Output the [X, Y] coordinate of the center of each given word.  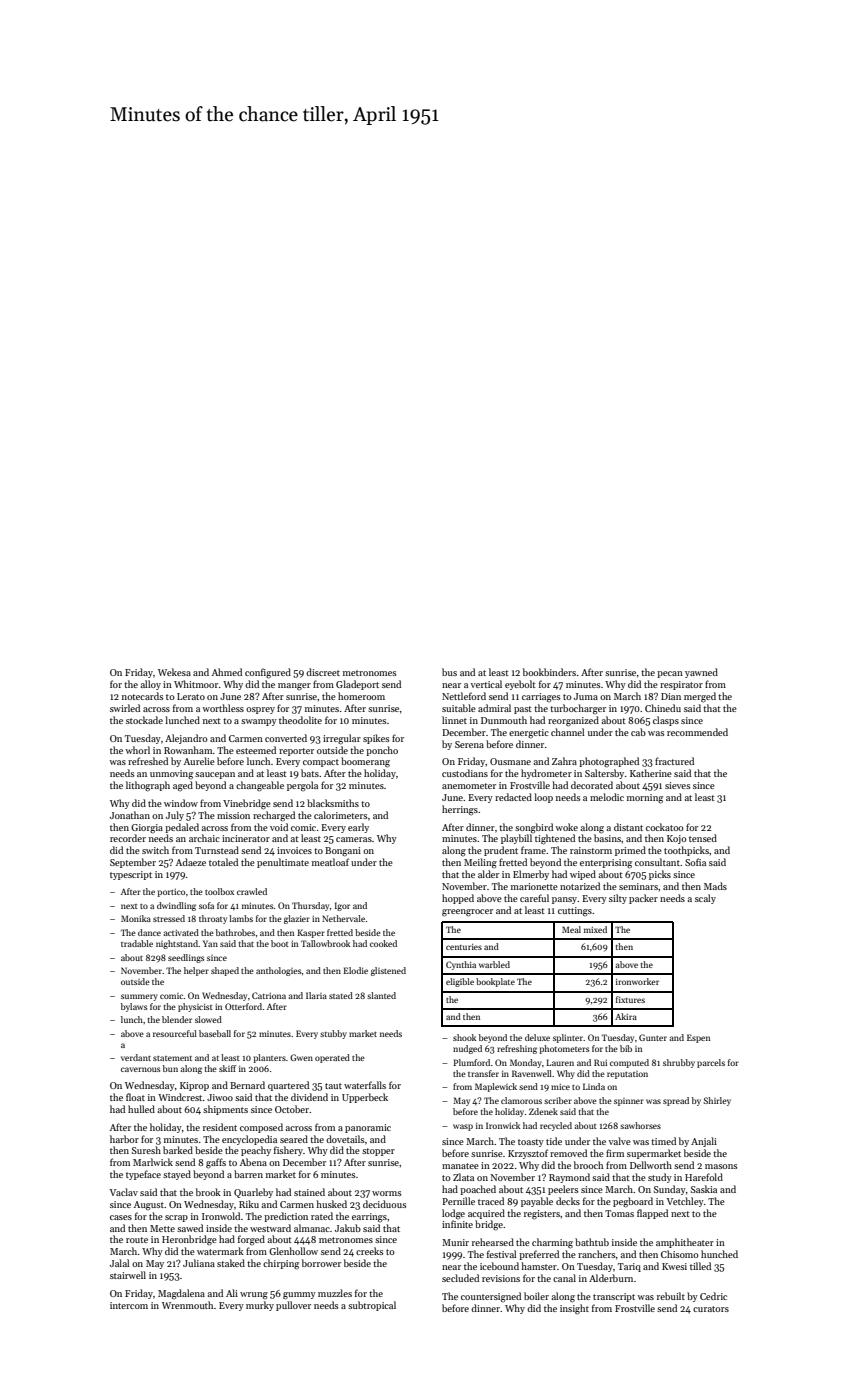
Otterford [243, 1006]
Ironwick [503, 1125]
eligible [460, 982]
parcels [711, 1063]
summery [139, 997]
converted [286, 738]
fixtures [630, 999]
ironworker [637, 981]
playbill [516, 839]
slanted [381, 995]
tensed [703, 838]
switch [155, 850]
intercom [129, 1305]
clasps [666, 721]
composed [261, 1128]
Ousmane [510, 761]
